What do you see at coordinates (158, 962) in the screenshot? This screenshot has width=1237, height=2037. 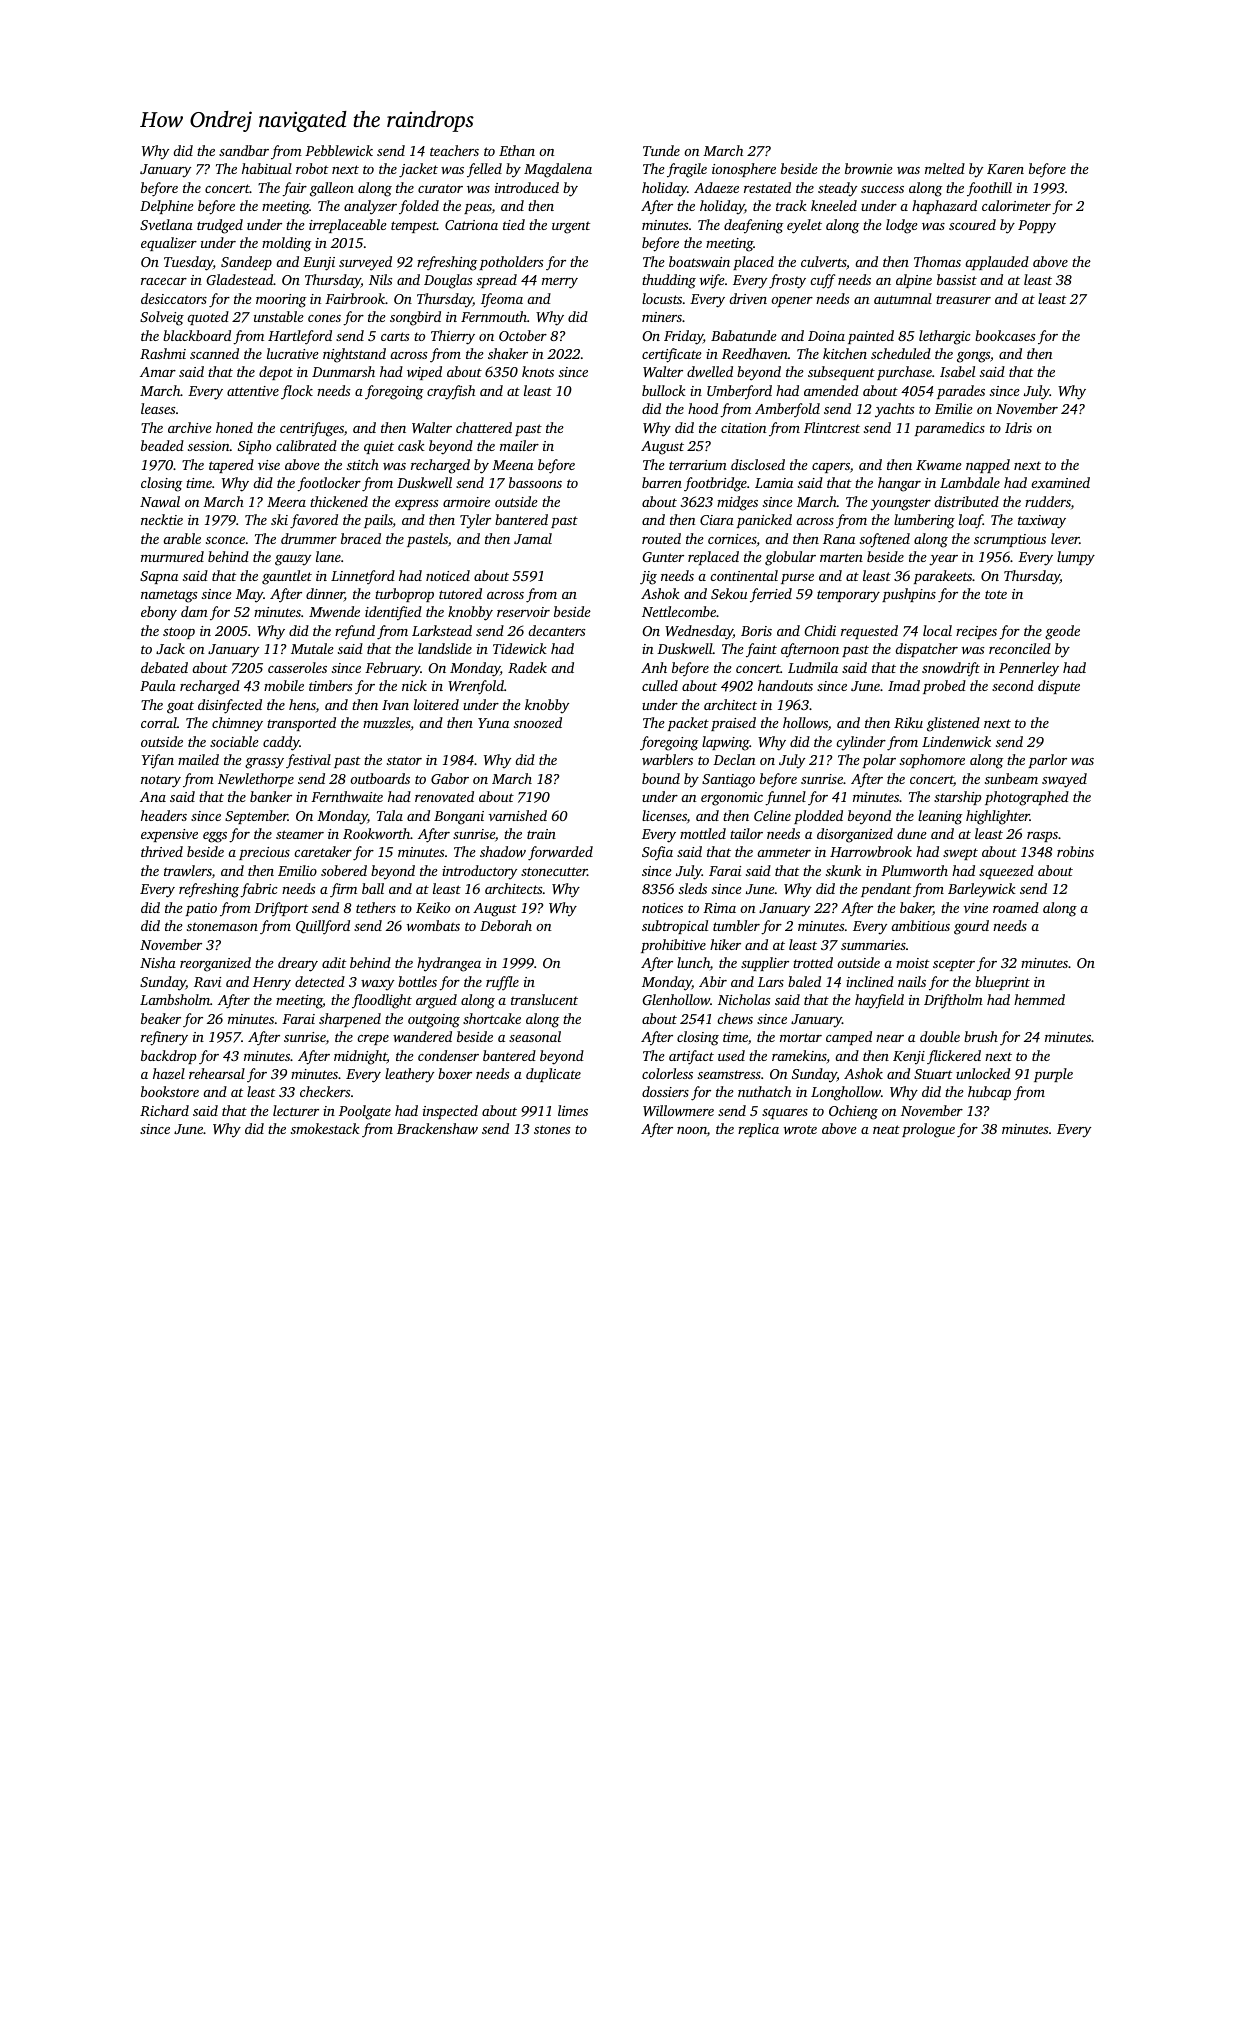 I see `Nisha` at bounding box center [158, 962].
